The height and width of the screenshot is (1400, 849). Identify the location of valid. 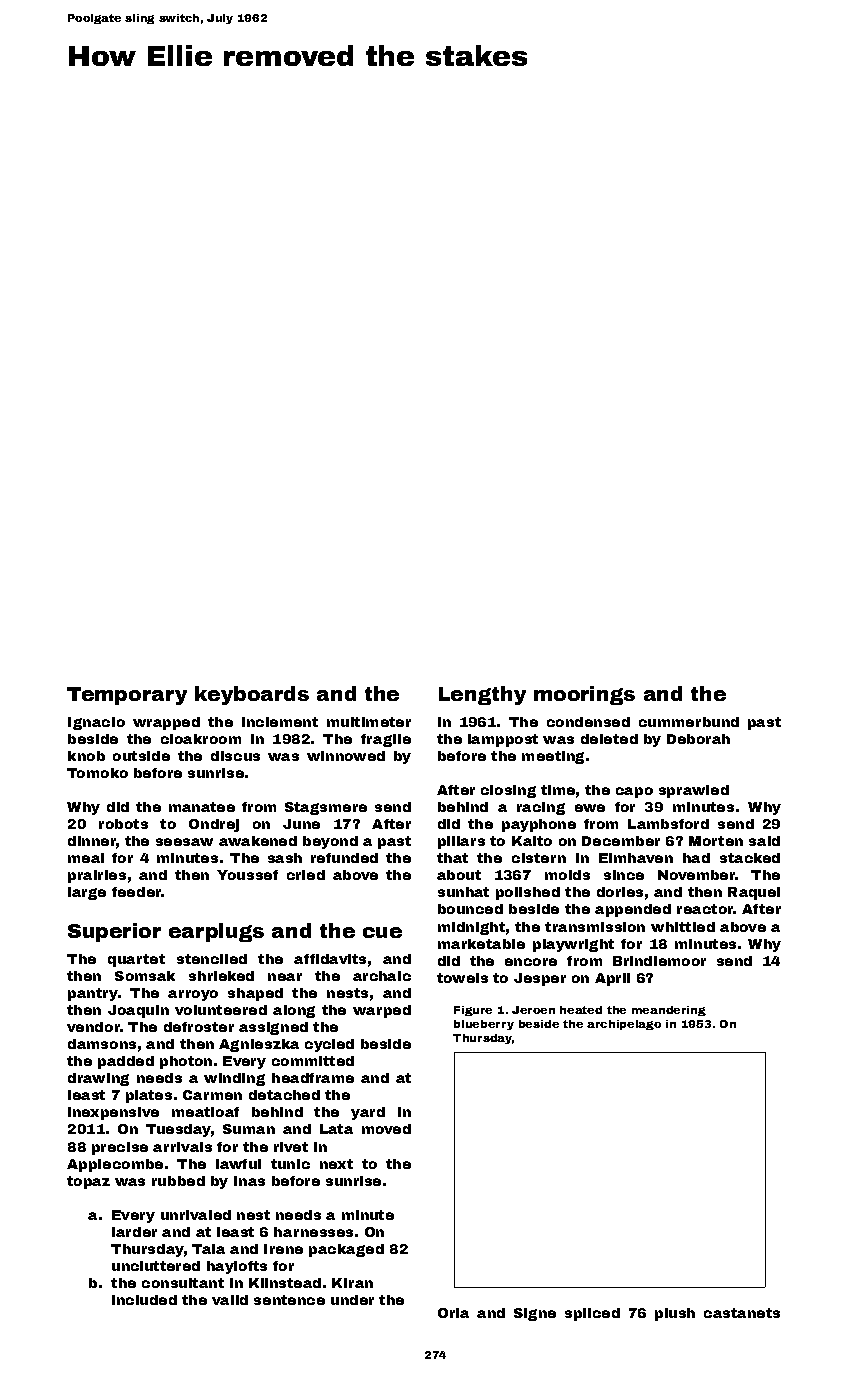
(230, 1300).
